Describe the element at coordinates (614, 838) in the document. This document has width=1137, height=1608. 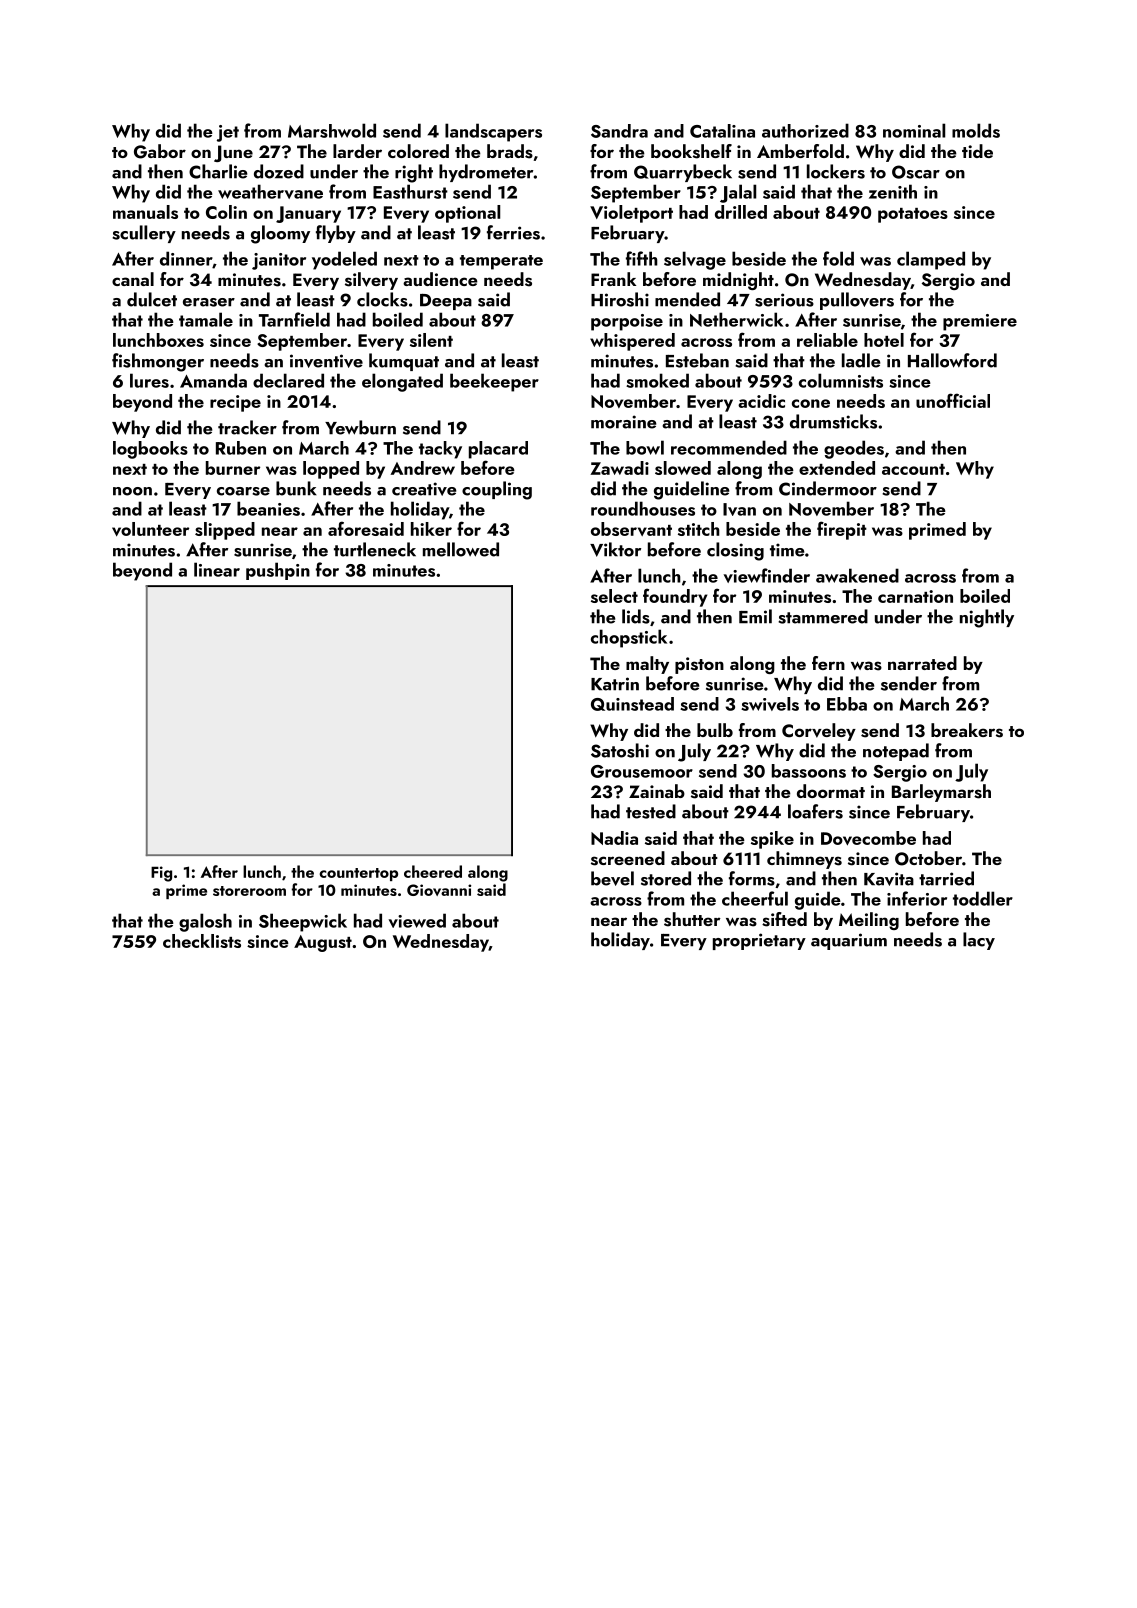
I see `Nadia` at that location.
